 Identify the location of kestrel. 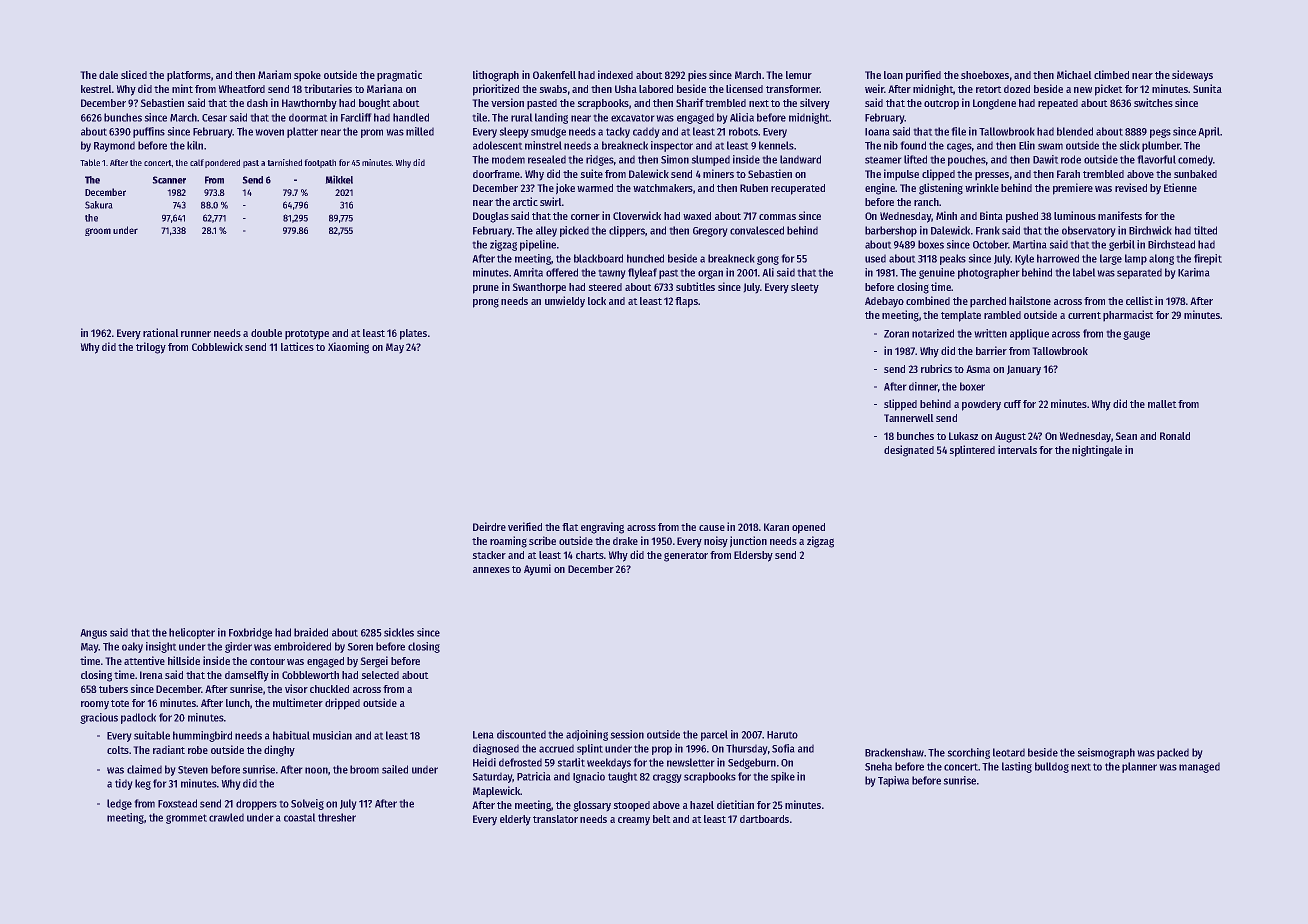
(96, 89).
